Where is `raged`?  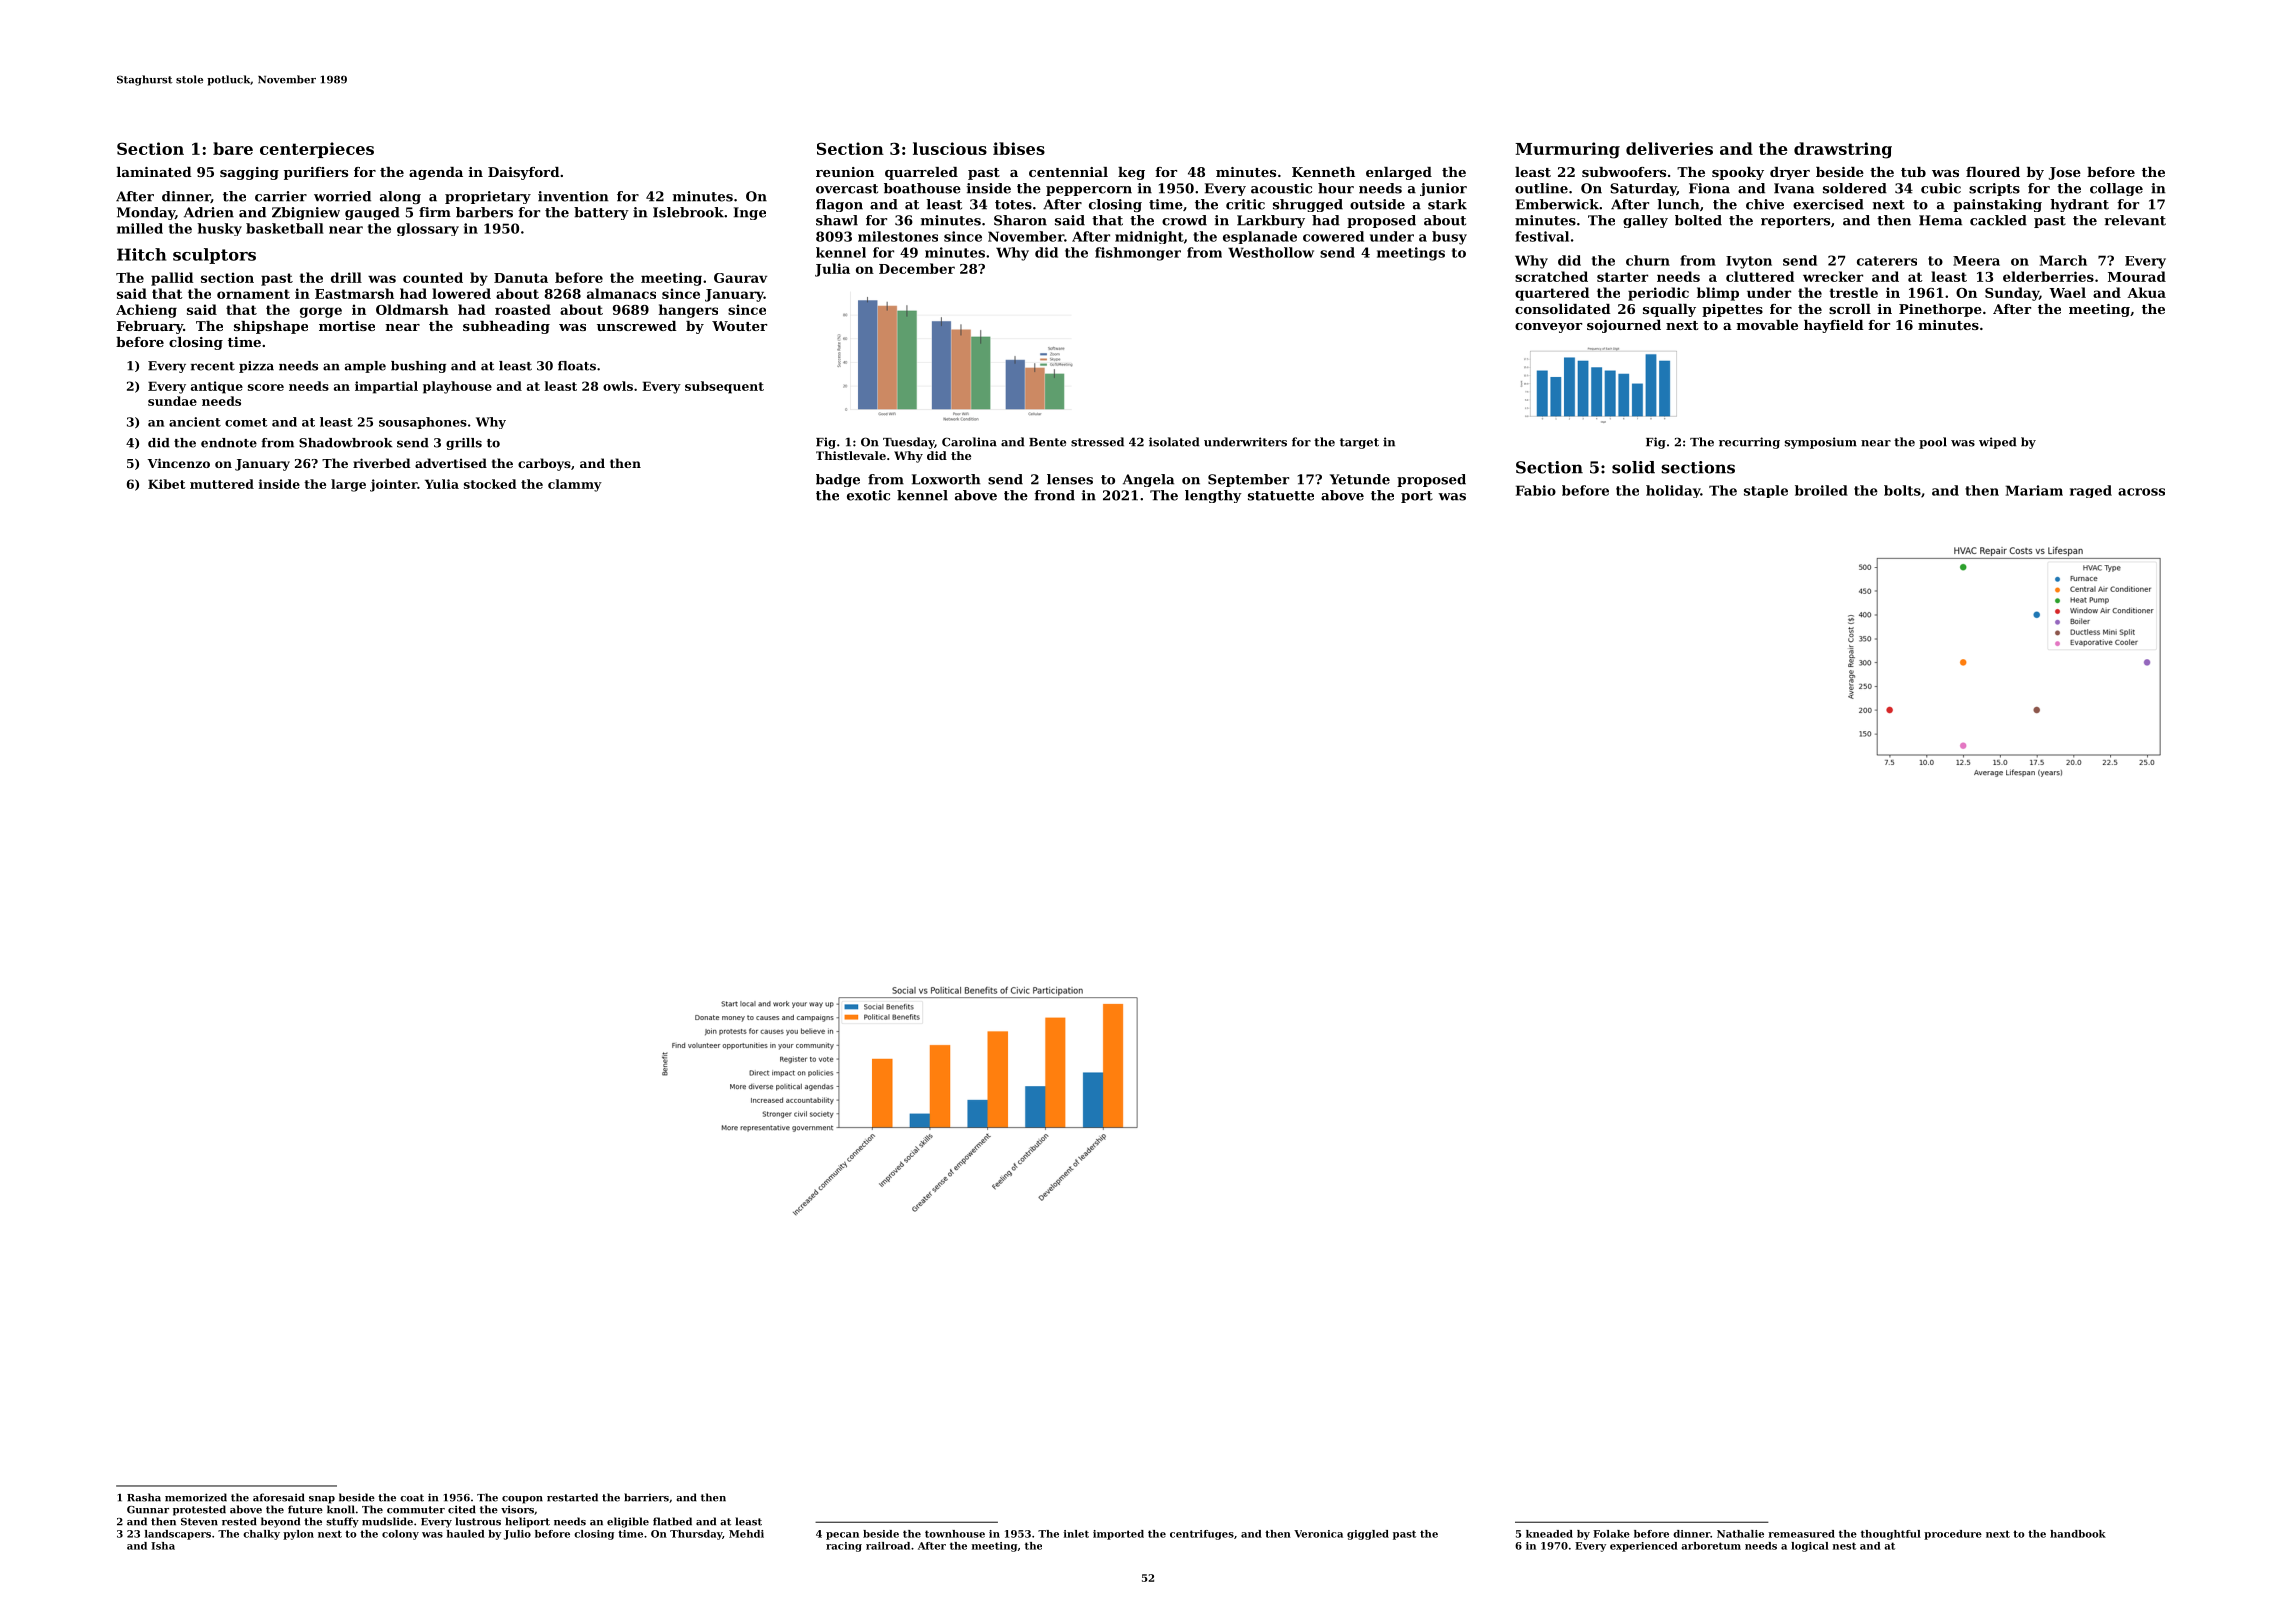
raged is located at coordinates (2091, 491).
